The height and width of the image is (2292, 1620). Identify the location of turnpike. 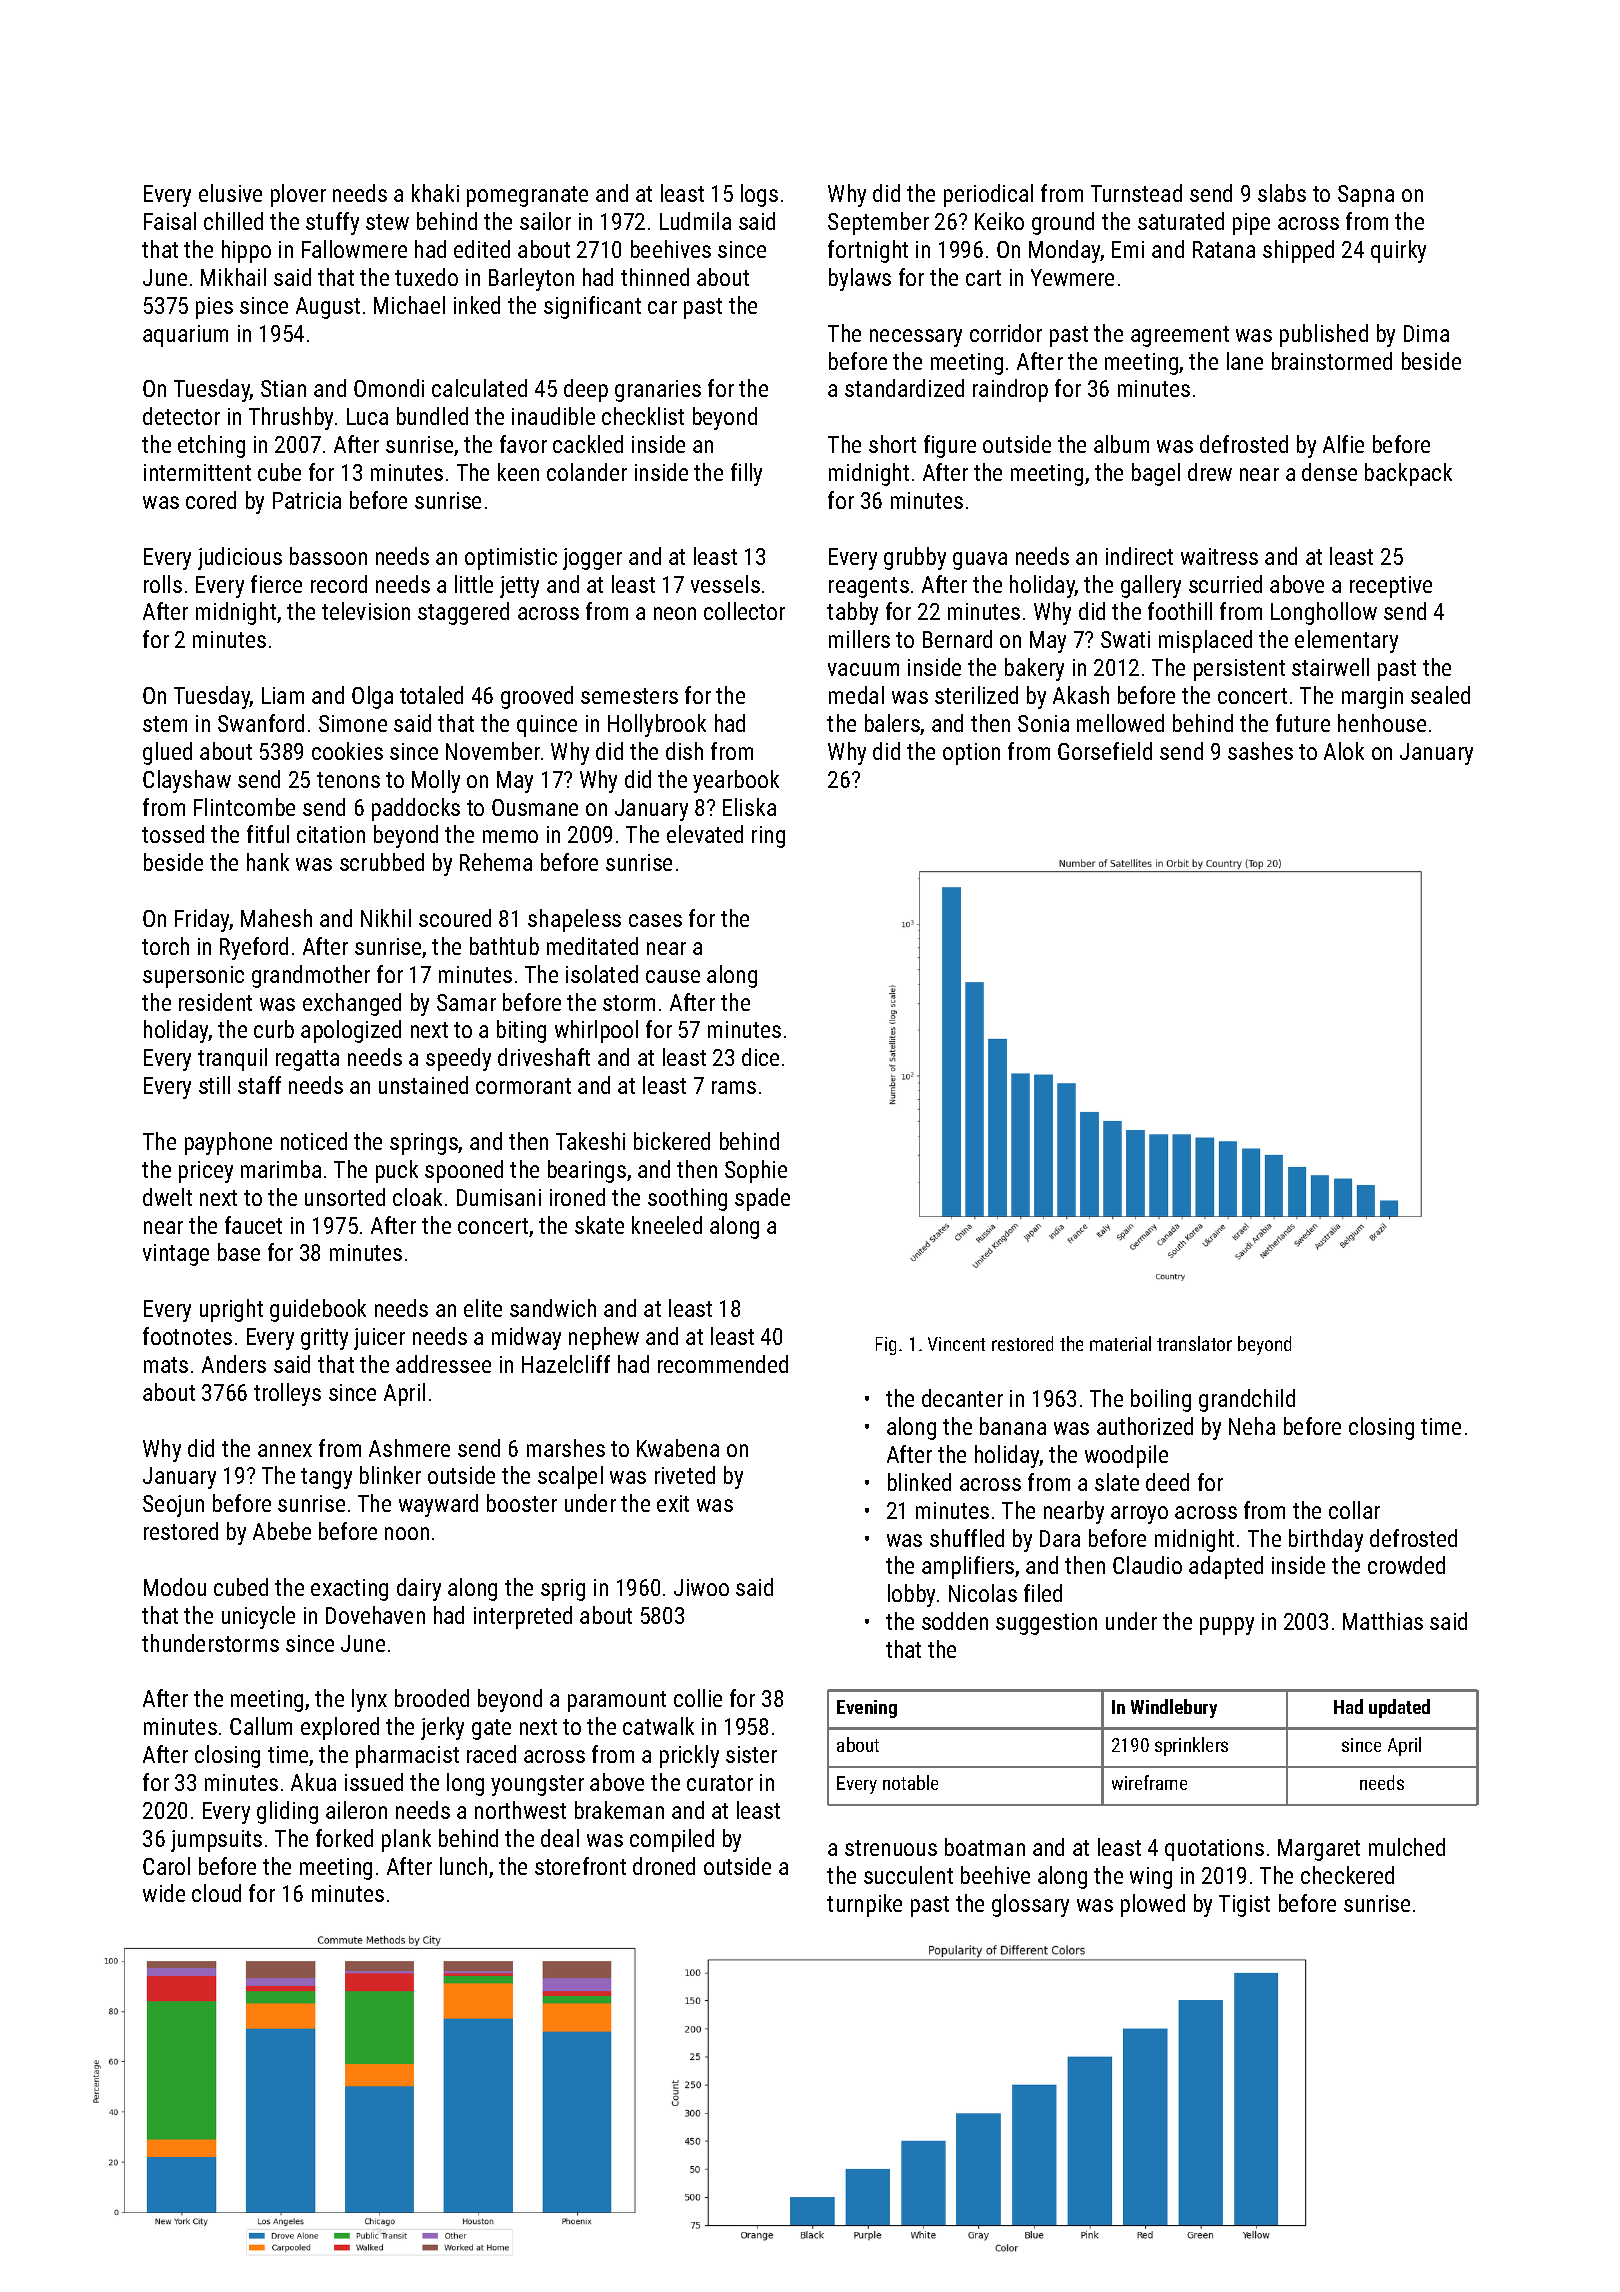
(864, 1905).
